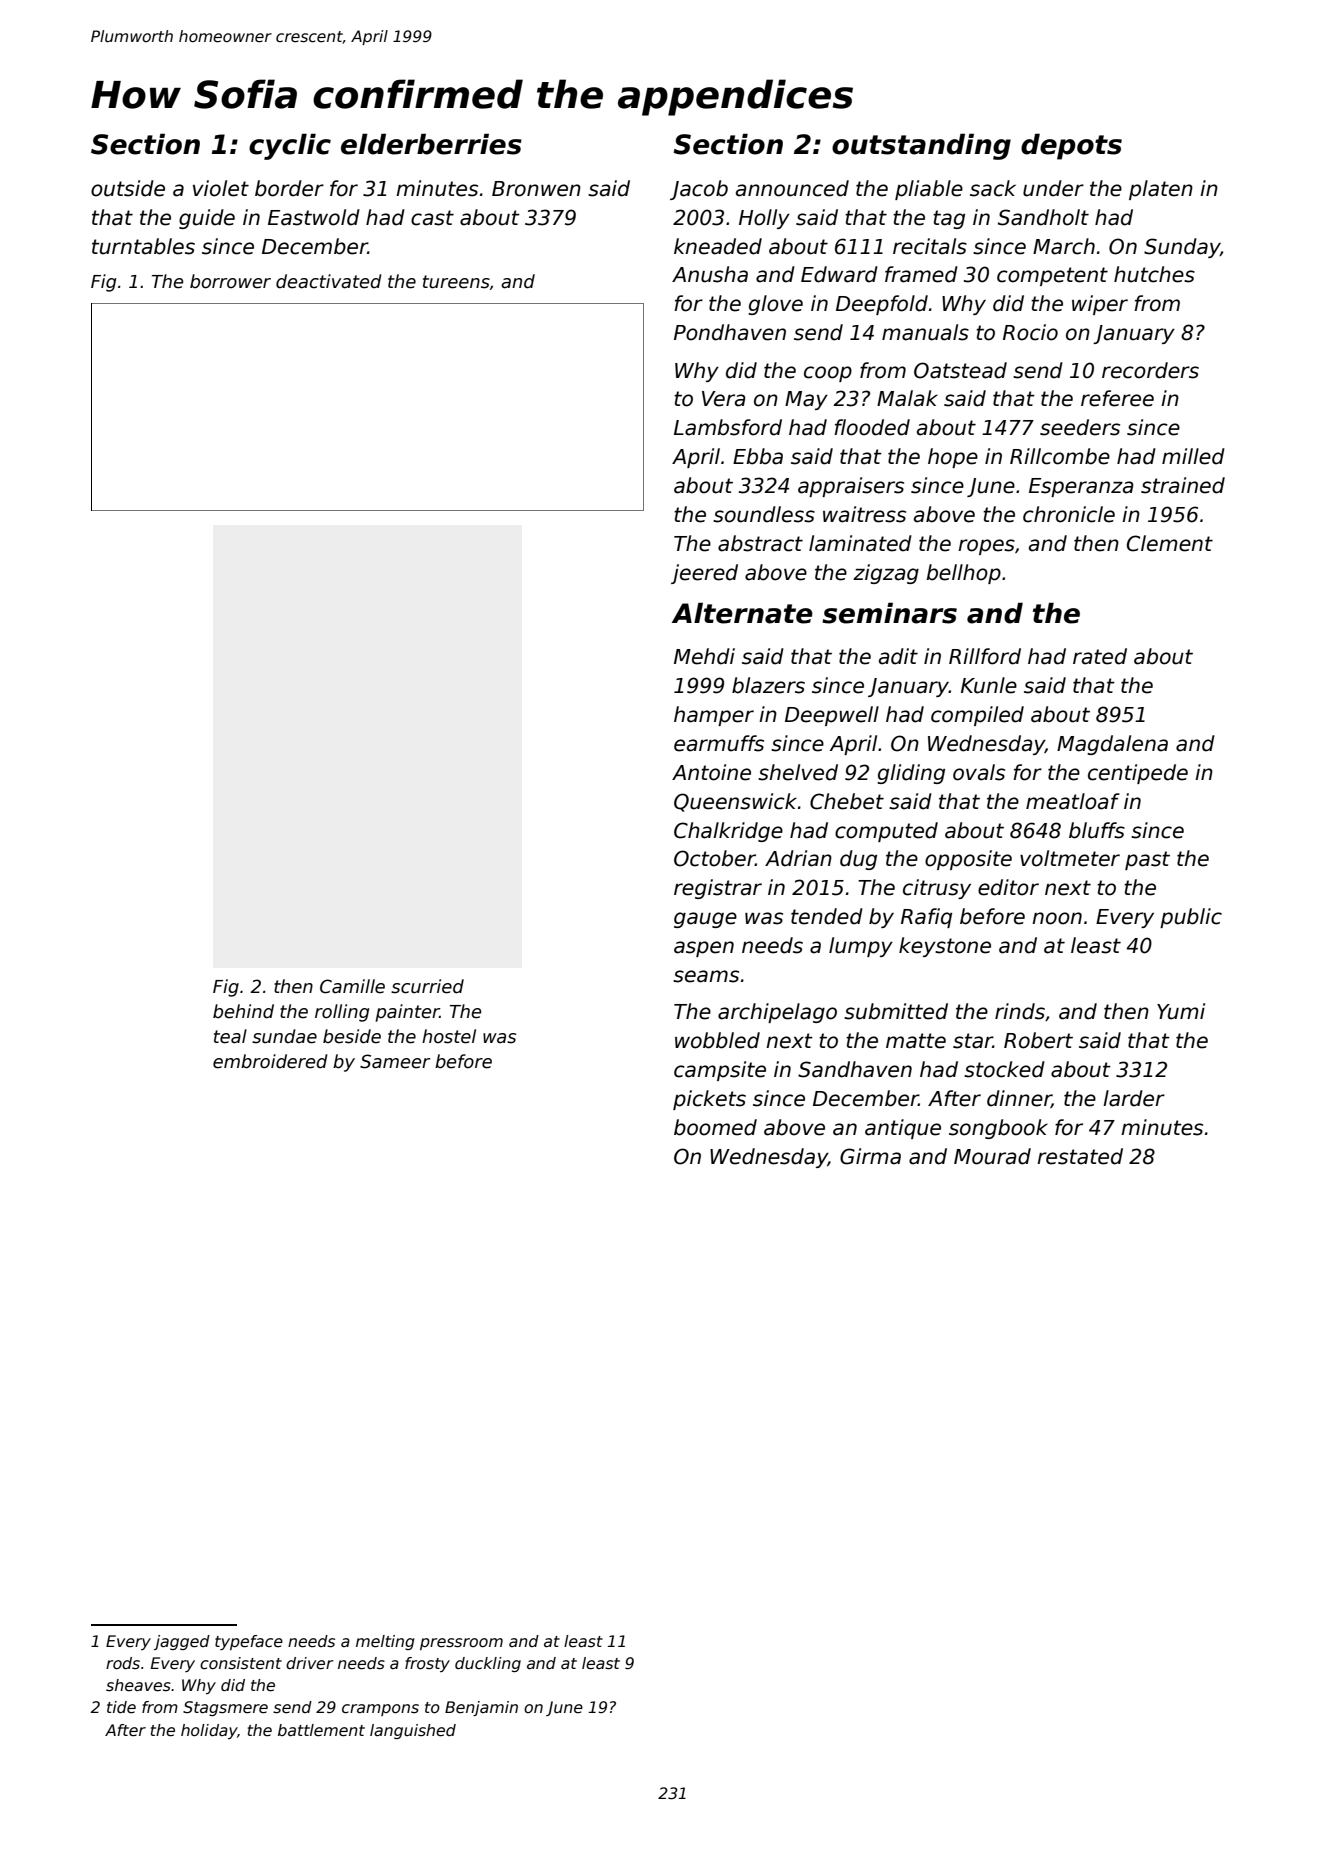  Describe the element at coordinates (704, 656) in the image. I see `Mehdi` at that location.
